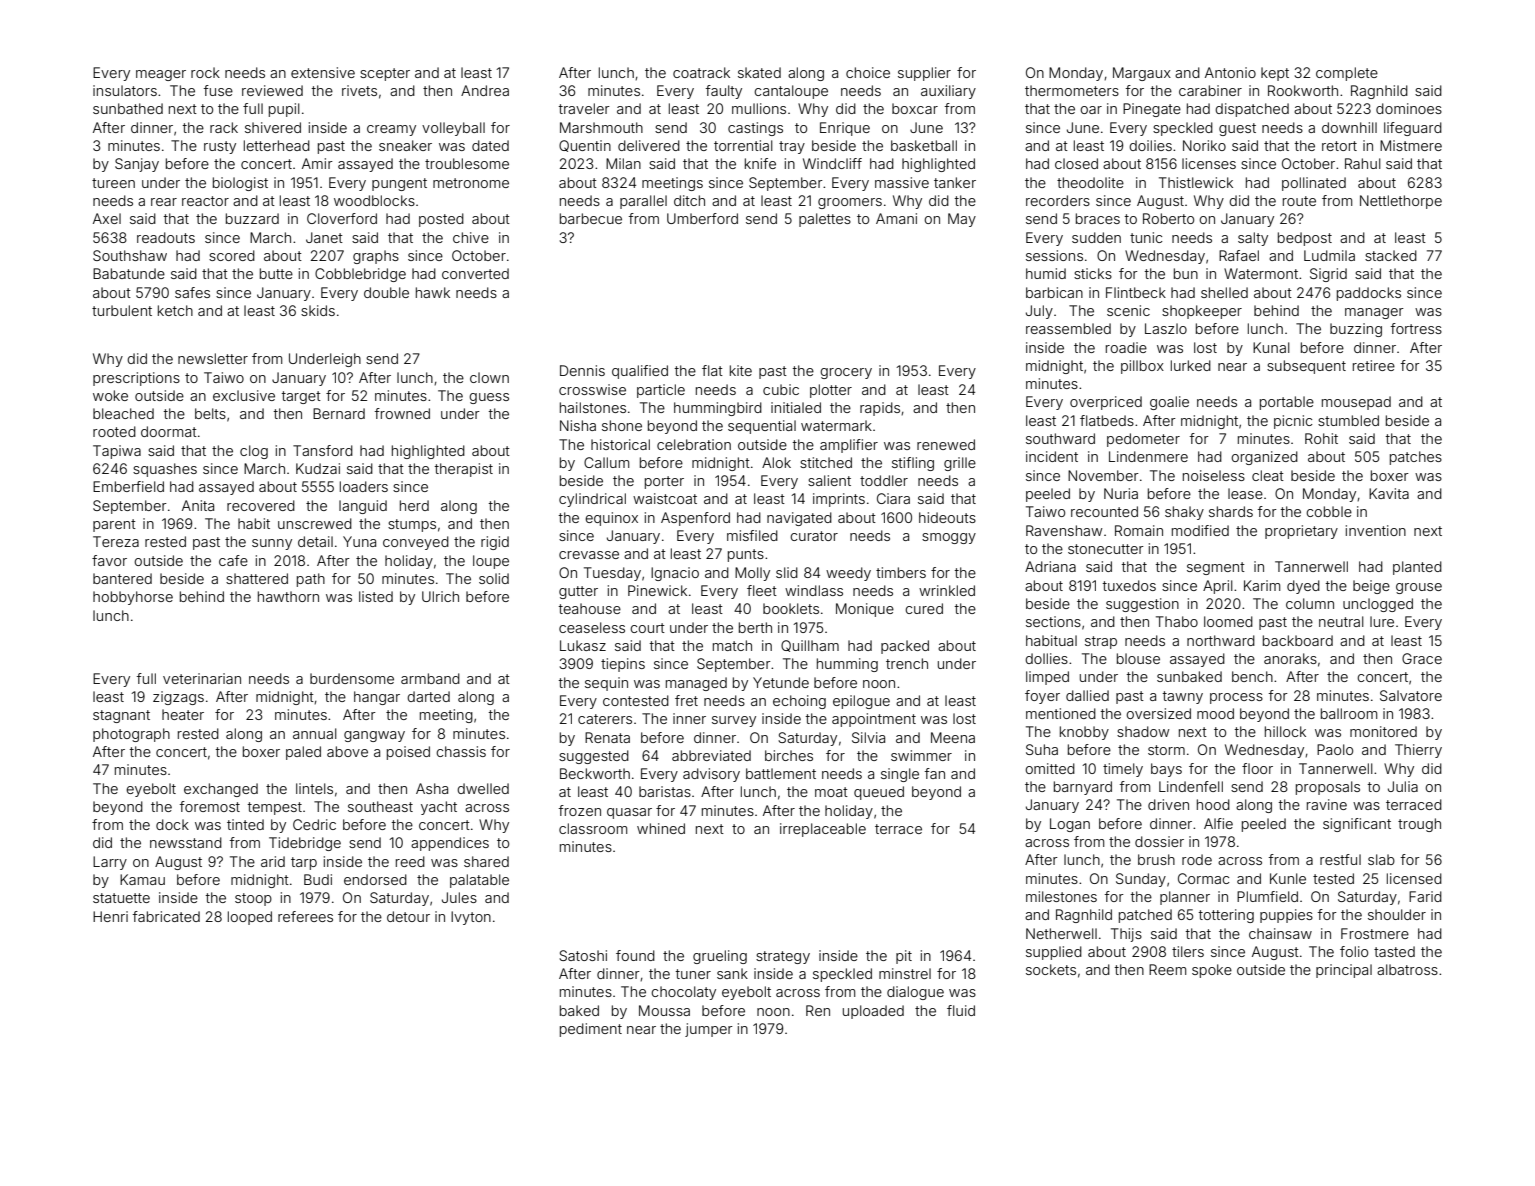  I want to click on scepter, so click(385, 74).
